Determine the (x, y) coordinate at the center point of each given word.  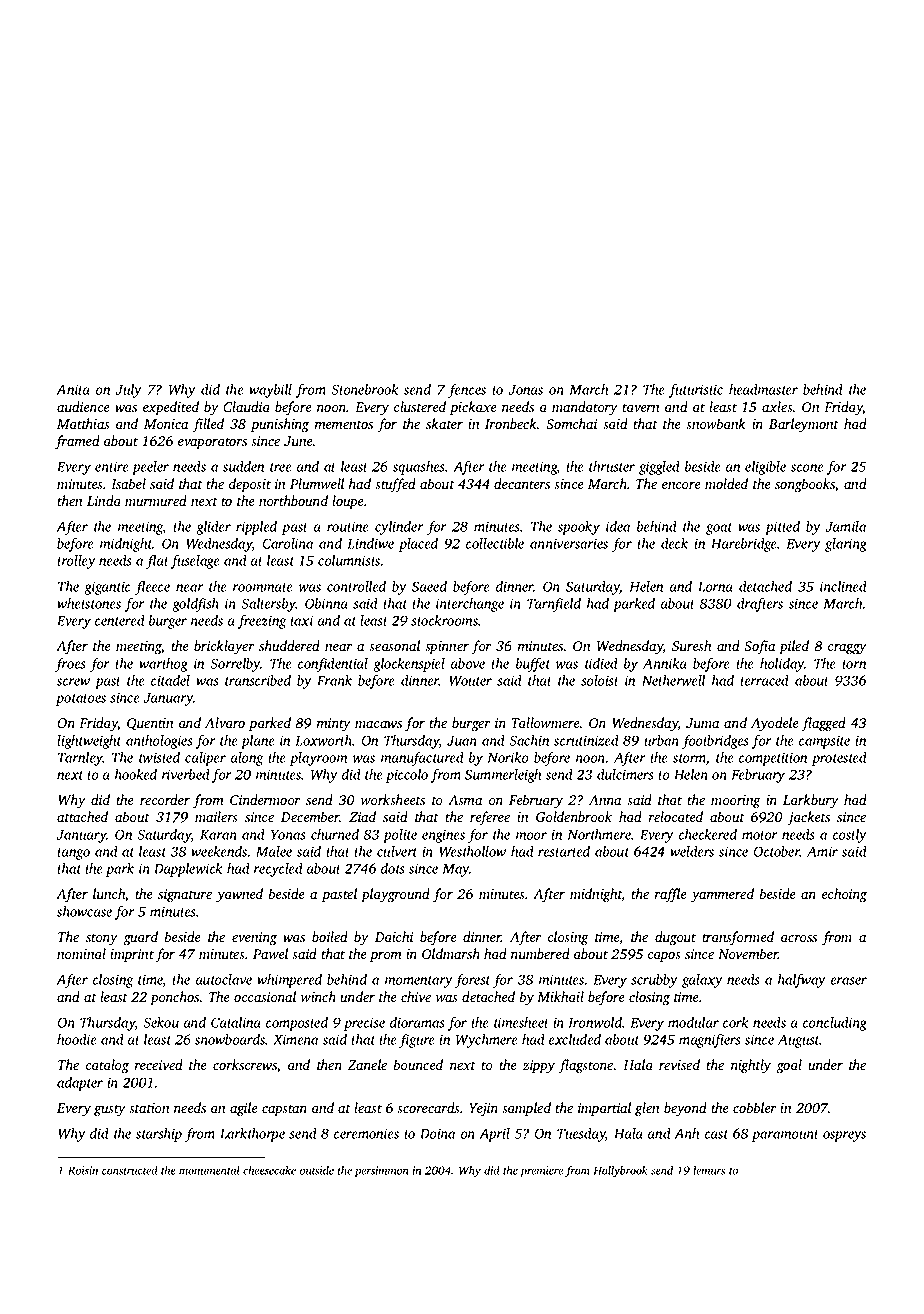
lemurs (709, 1170)
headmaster (763, 389)
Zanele (367, 1064)
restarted (564, 851)
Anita (73, 389)
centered (120, 620)
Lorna (715, 587)
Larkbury (811, 801)
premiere (541, 1171)
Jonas (526, 390)
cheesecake (269, 1170)
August (799, 1041)
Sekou (161, 1022)
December (310, 817)
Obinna (326, 603)
